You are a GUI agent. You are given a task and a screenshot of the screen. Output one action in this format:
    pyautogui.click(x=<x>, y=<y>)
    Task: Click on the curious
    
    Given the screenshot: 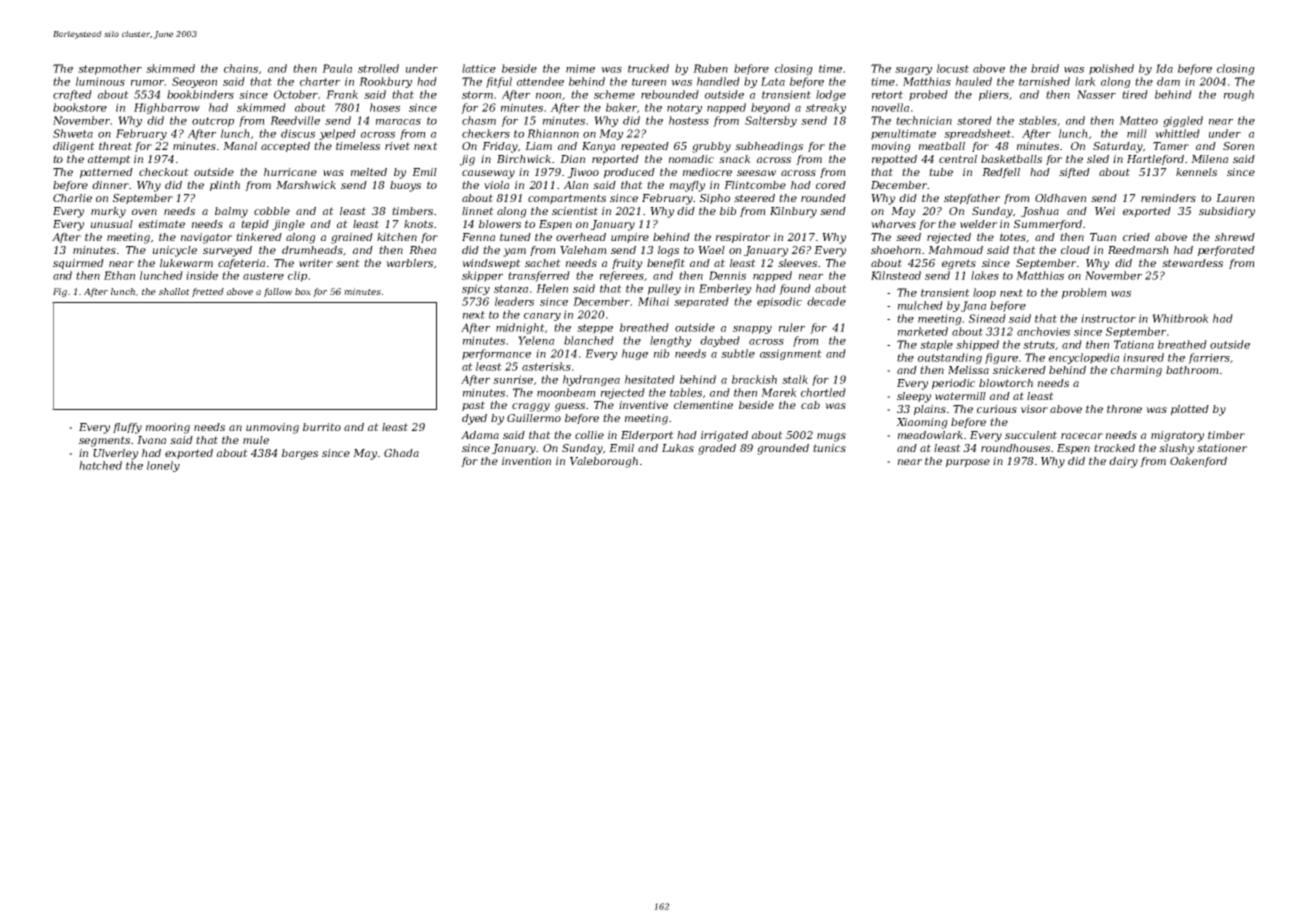 What is the action you would take?
    pyautogui.click(x=997, y=409)
